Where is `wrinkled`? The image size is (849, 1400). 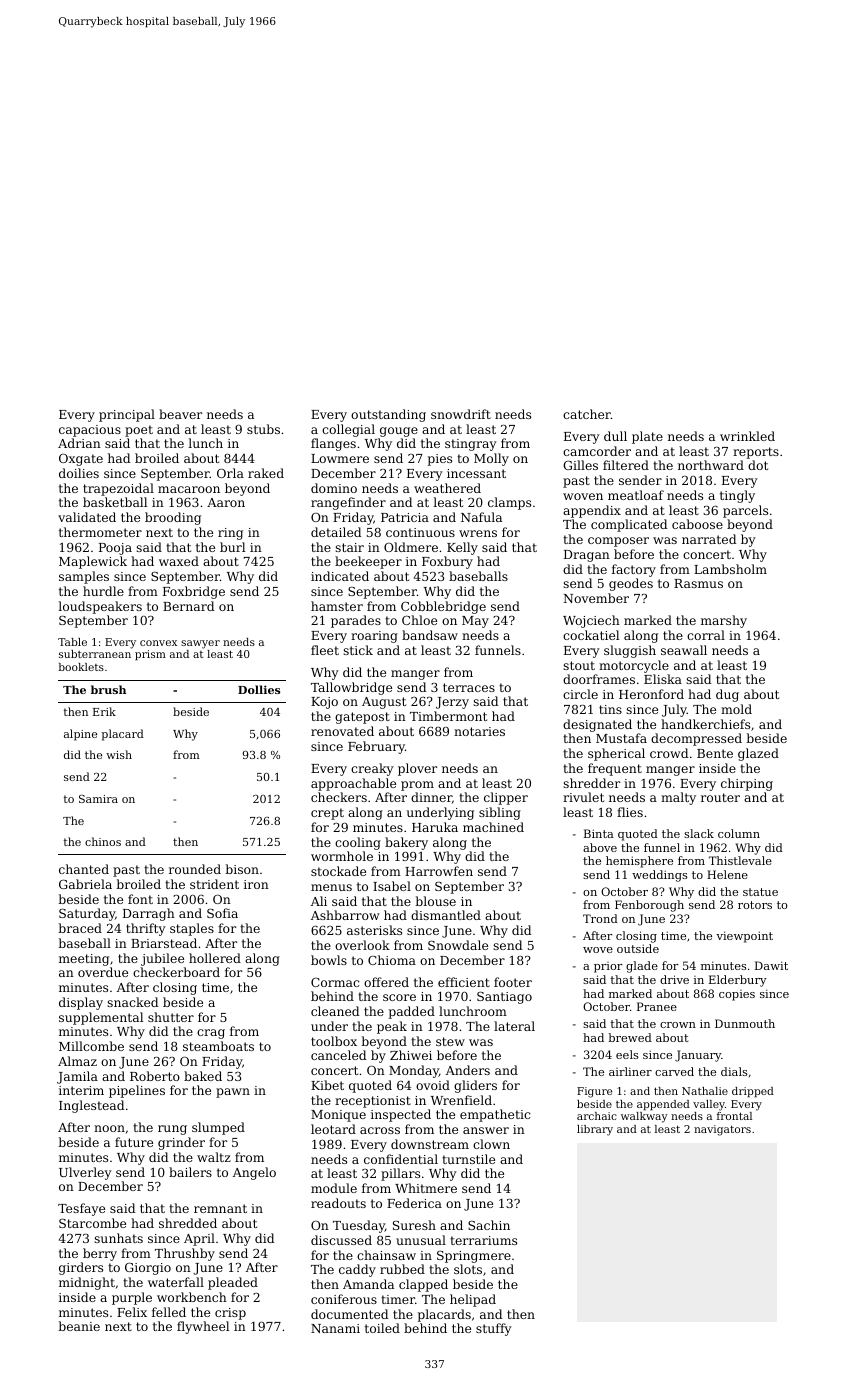
wrinkled is located at coordinates (747, 436).
